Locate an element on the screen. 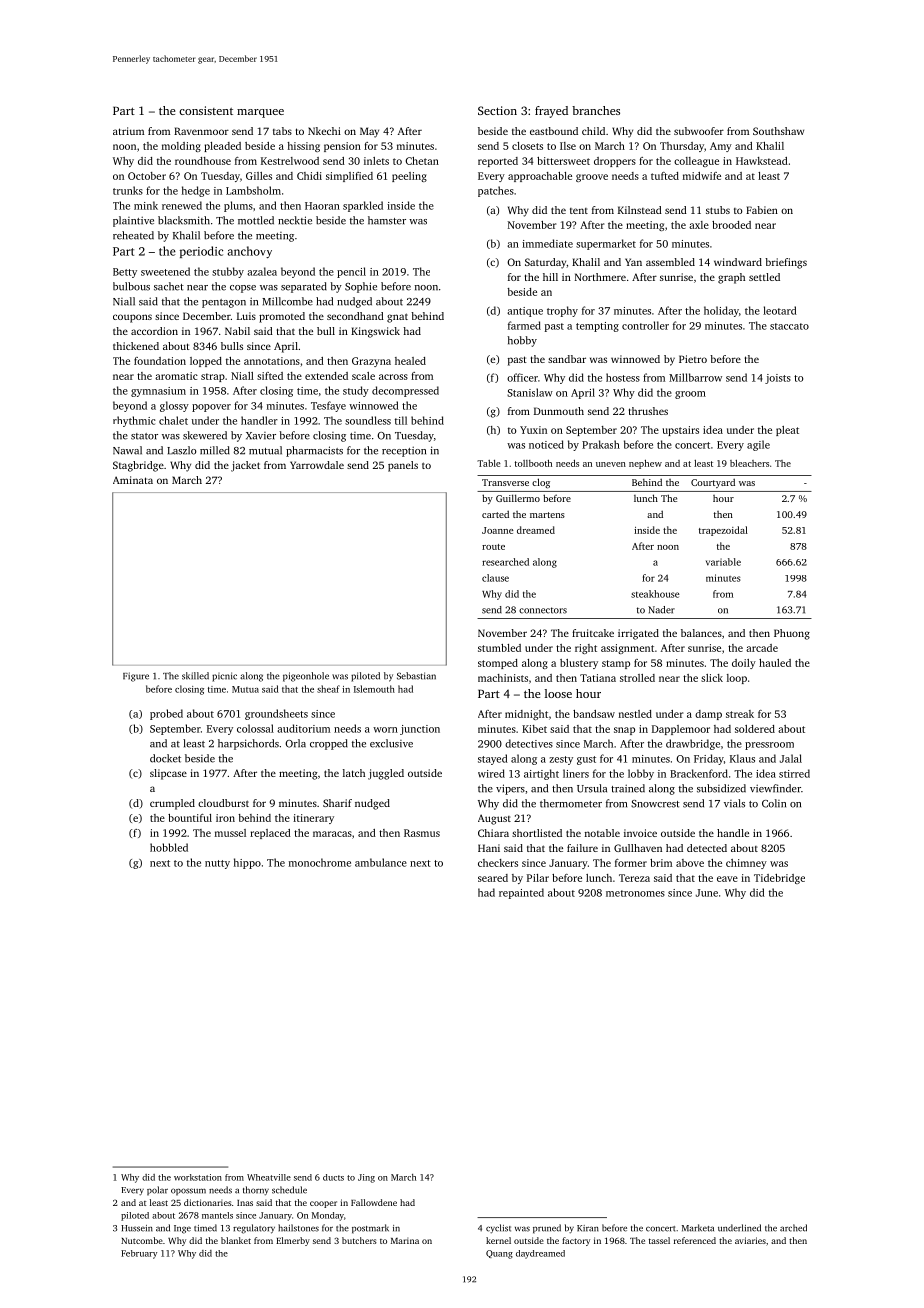  clause is located at coordinates (495, 578).
